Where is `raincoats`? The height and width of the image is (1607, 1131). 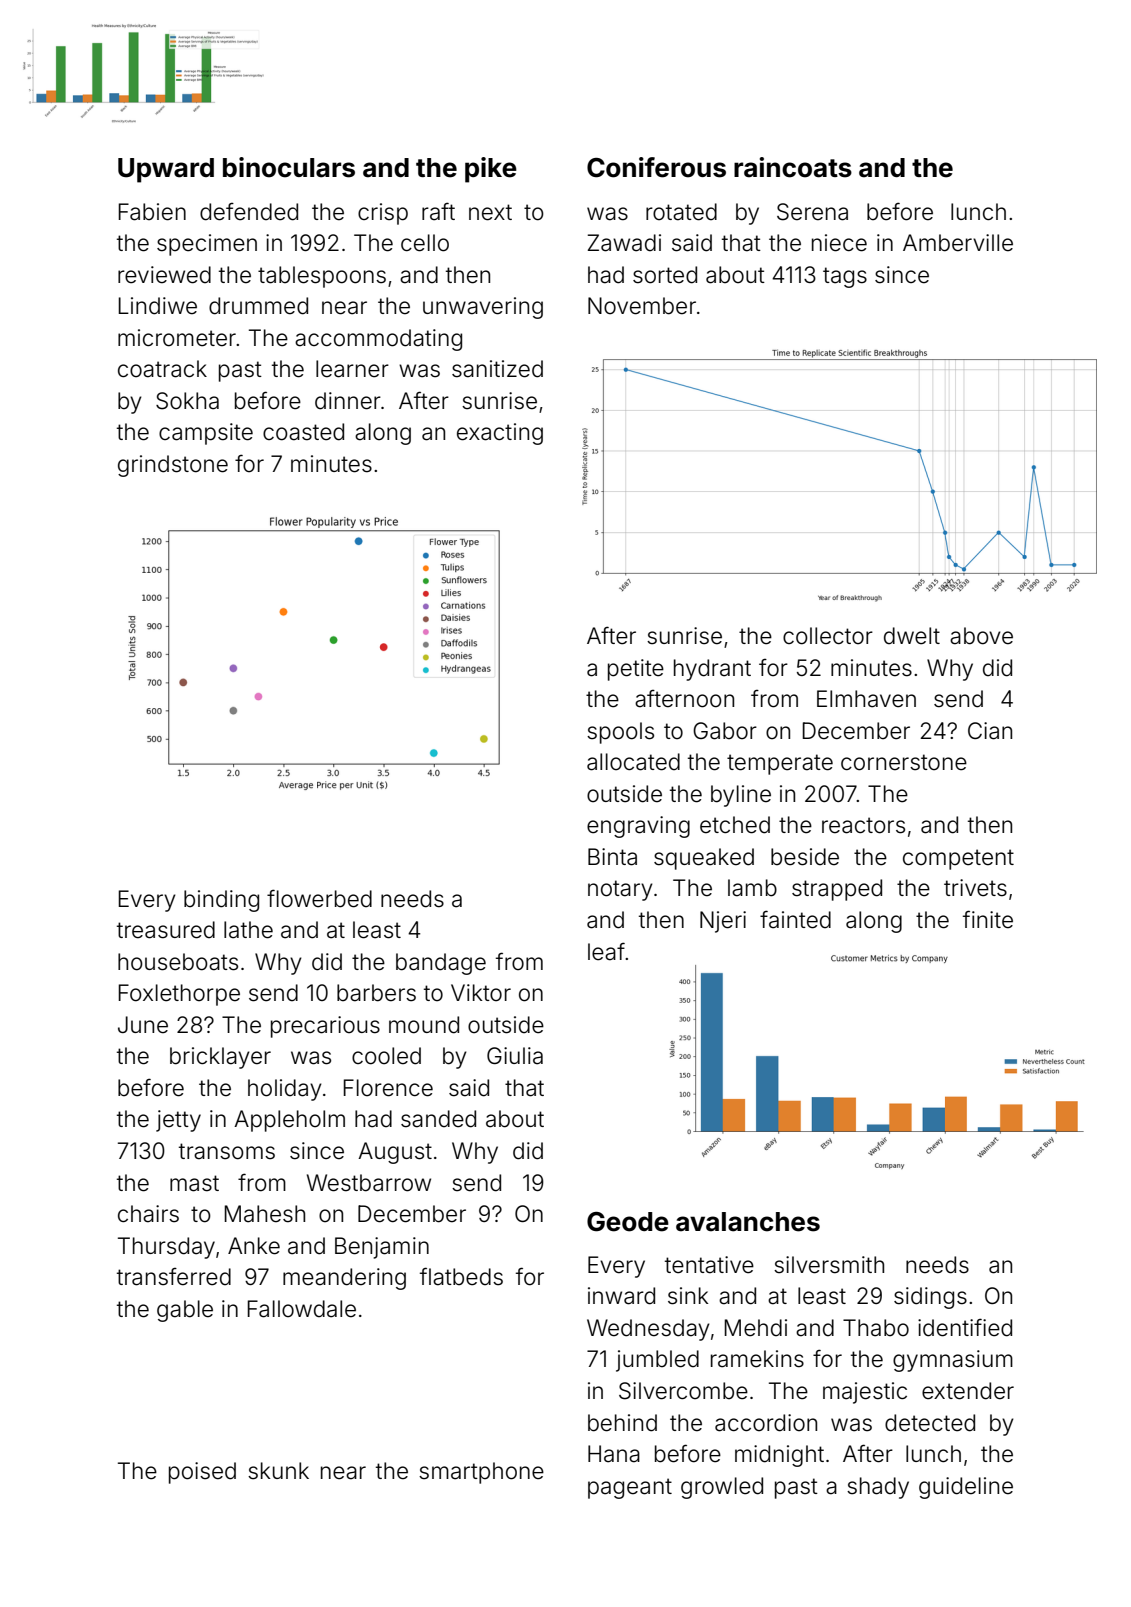
raincoats is located at coordinates (793, 167).
